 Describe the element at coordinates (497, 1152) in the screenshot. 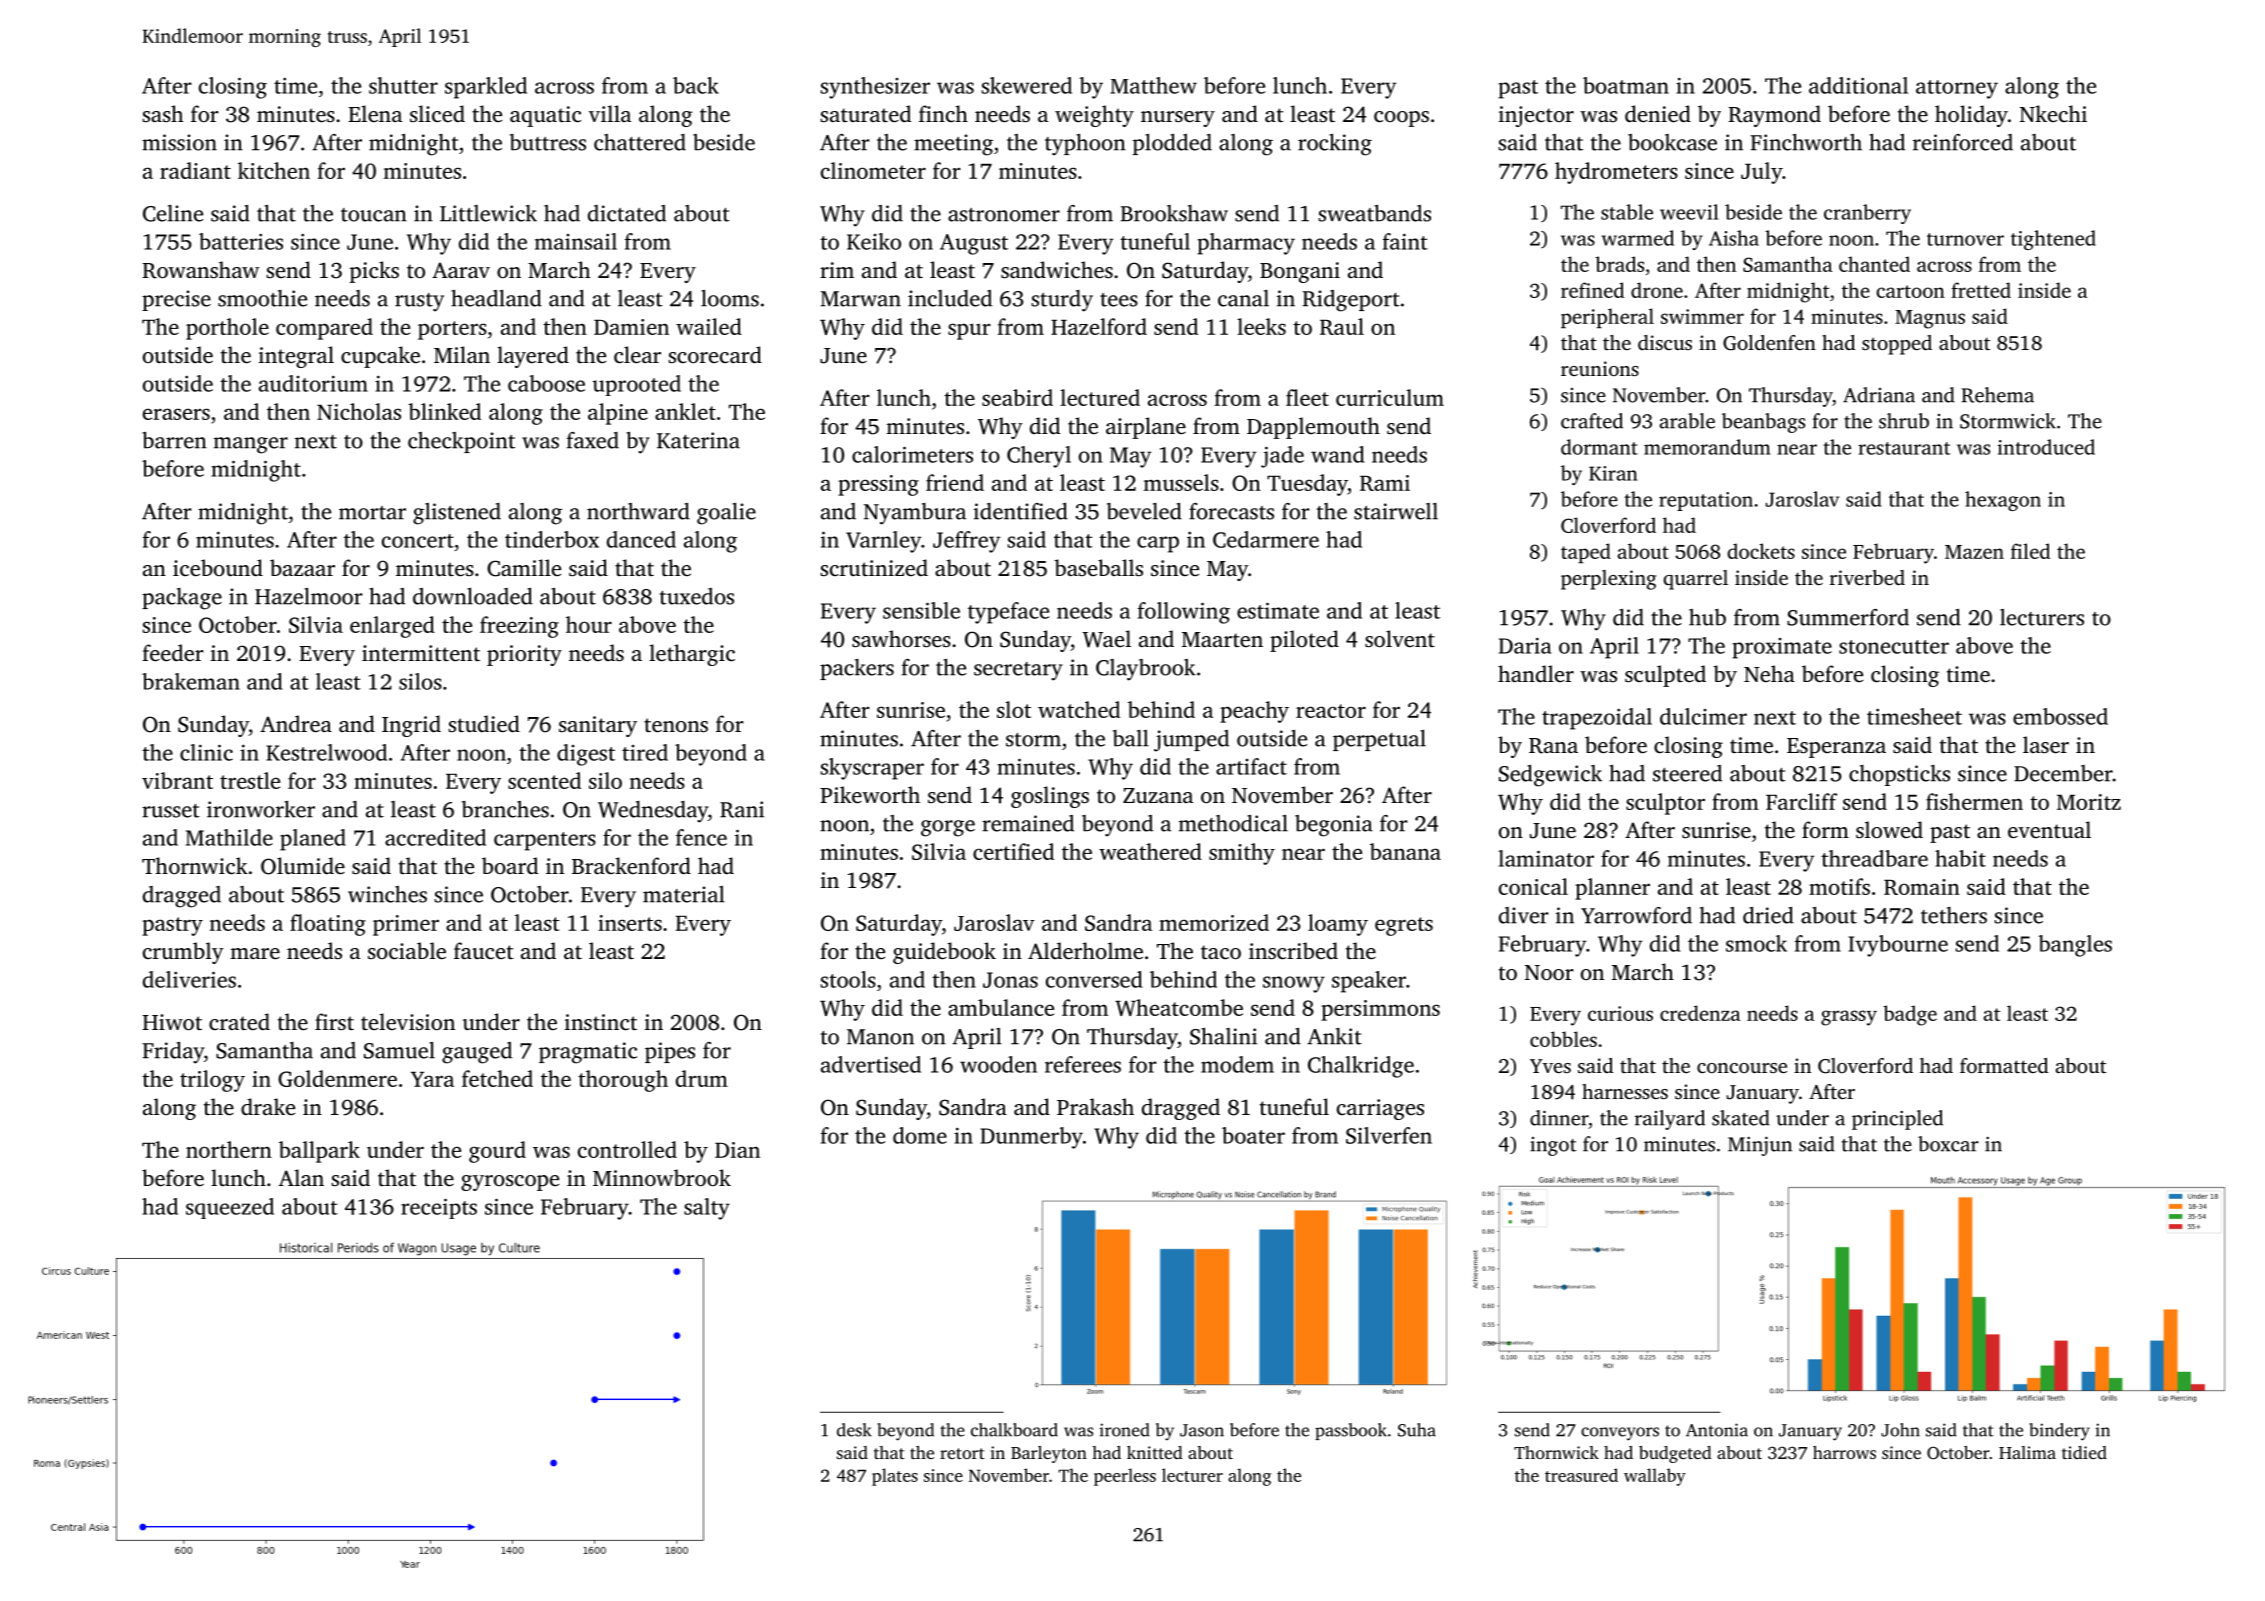

I see `gourd` at that location.
